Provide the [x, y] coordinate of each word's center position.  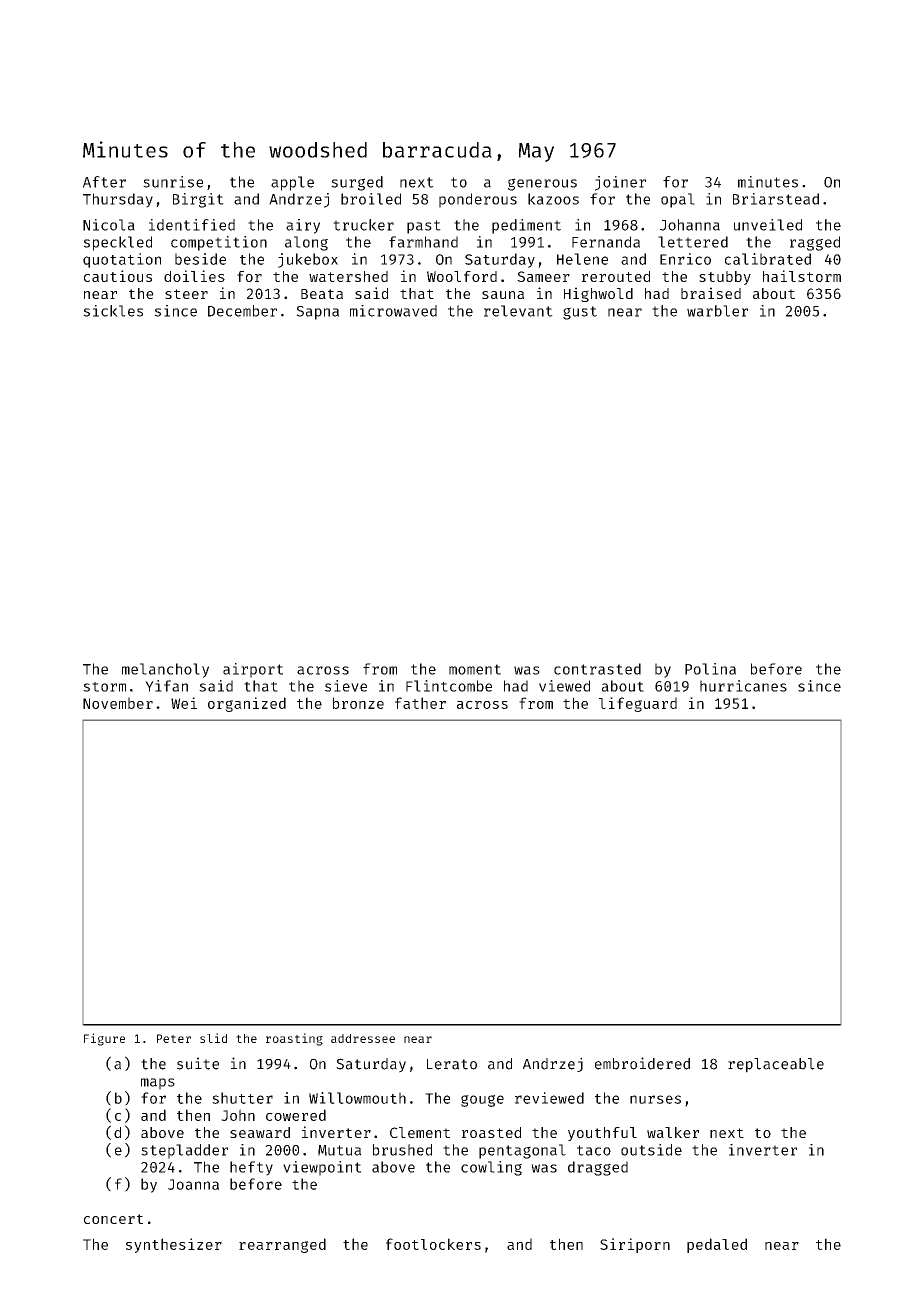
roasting [294, 1039]
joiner [620, 183]
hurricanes [743, 686]
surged [357, 183]
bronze [358, 703]
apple [292, 183]
